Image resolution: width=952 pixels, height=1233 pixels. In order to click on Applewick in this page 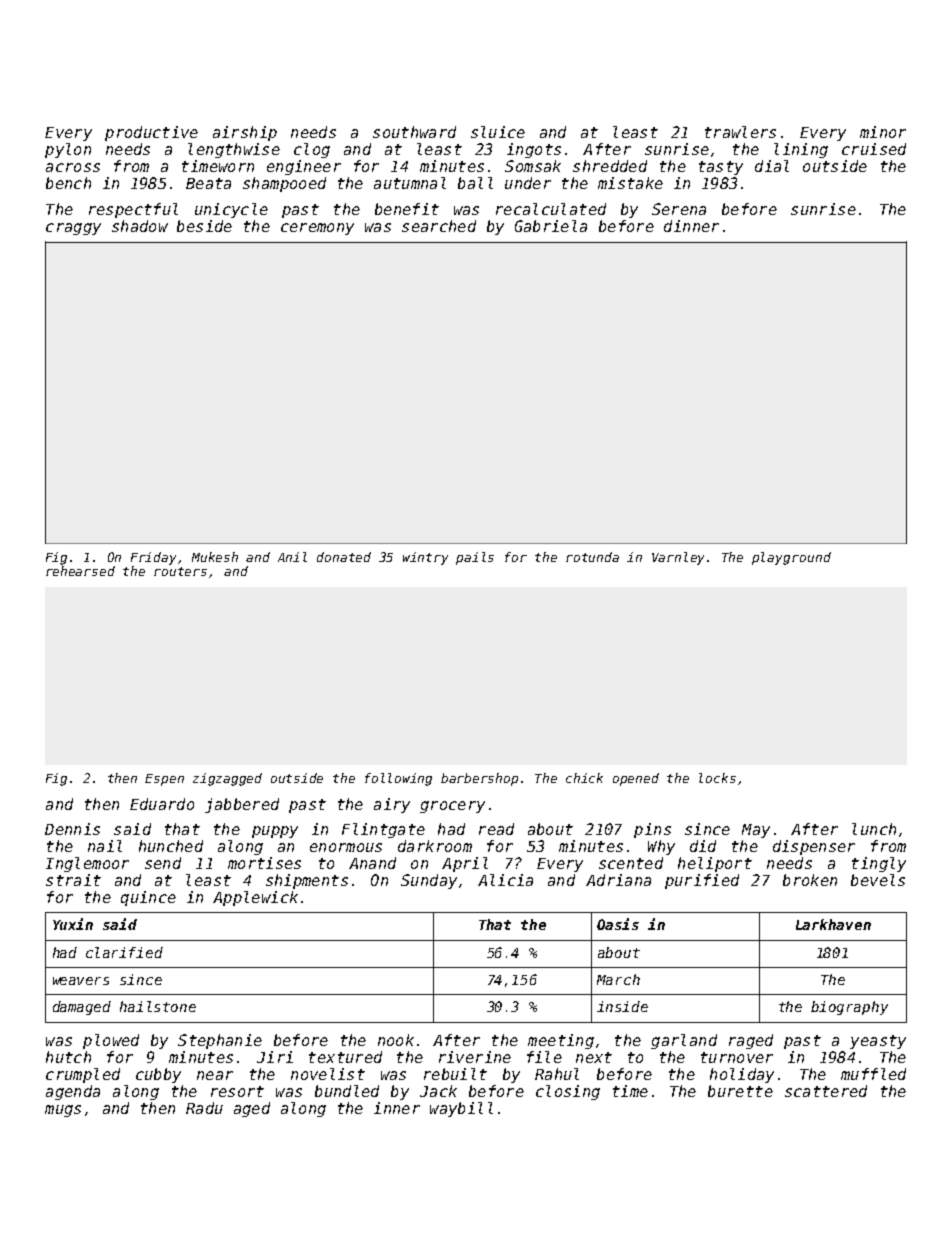, I will do `click(255, 898)`.
